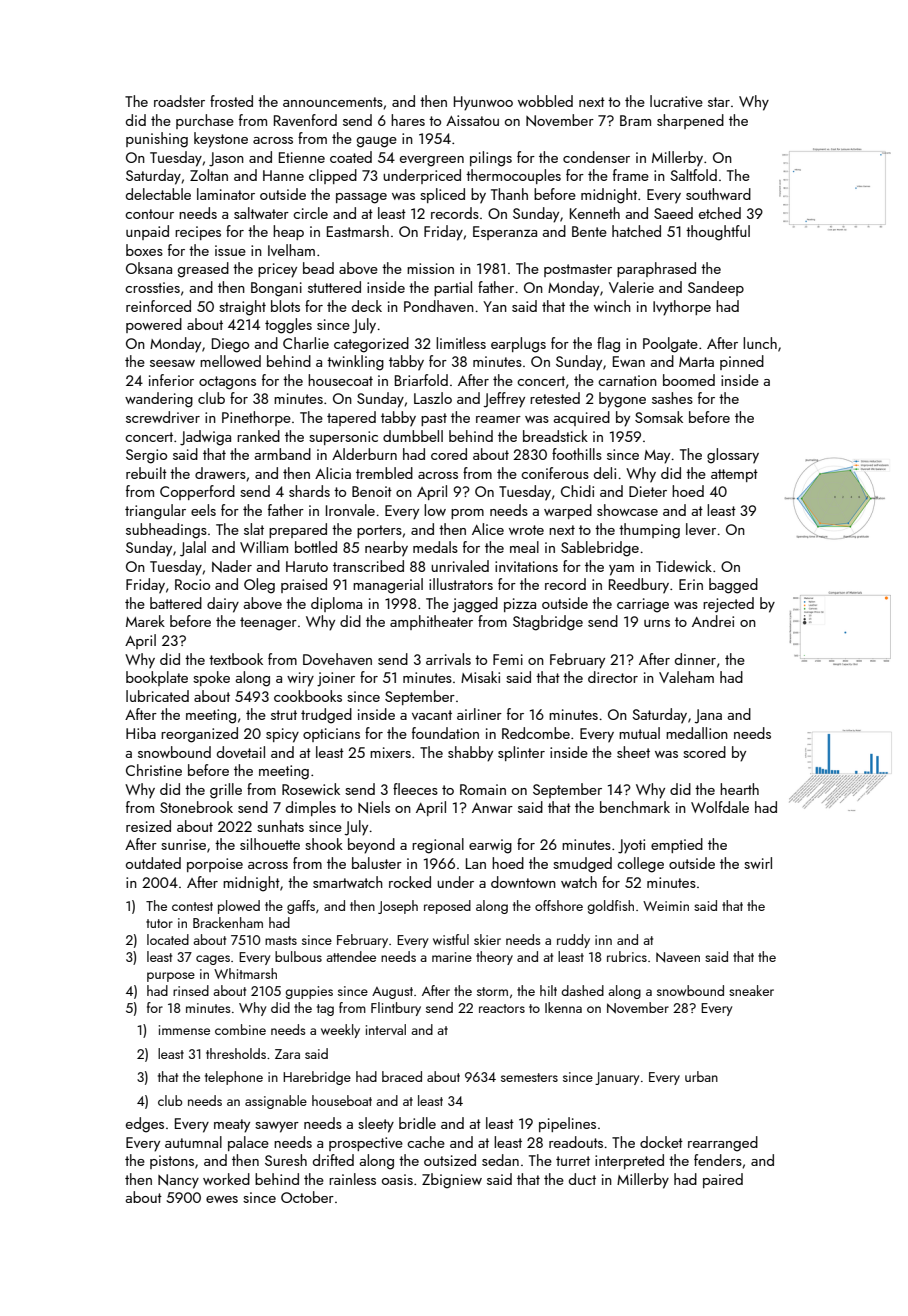 The height and width of the screenshot is (1316, 908). What do you see at coordinates (368, 566) in the screenshot?
I see `transcribed` at bounding box center [368, 566].
